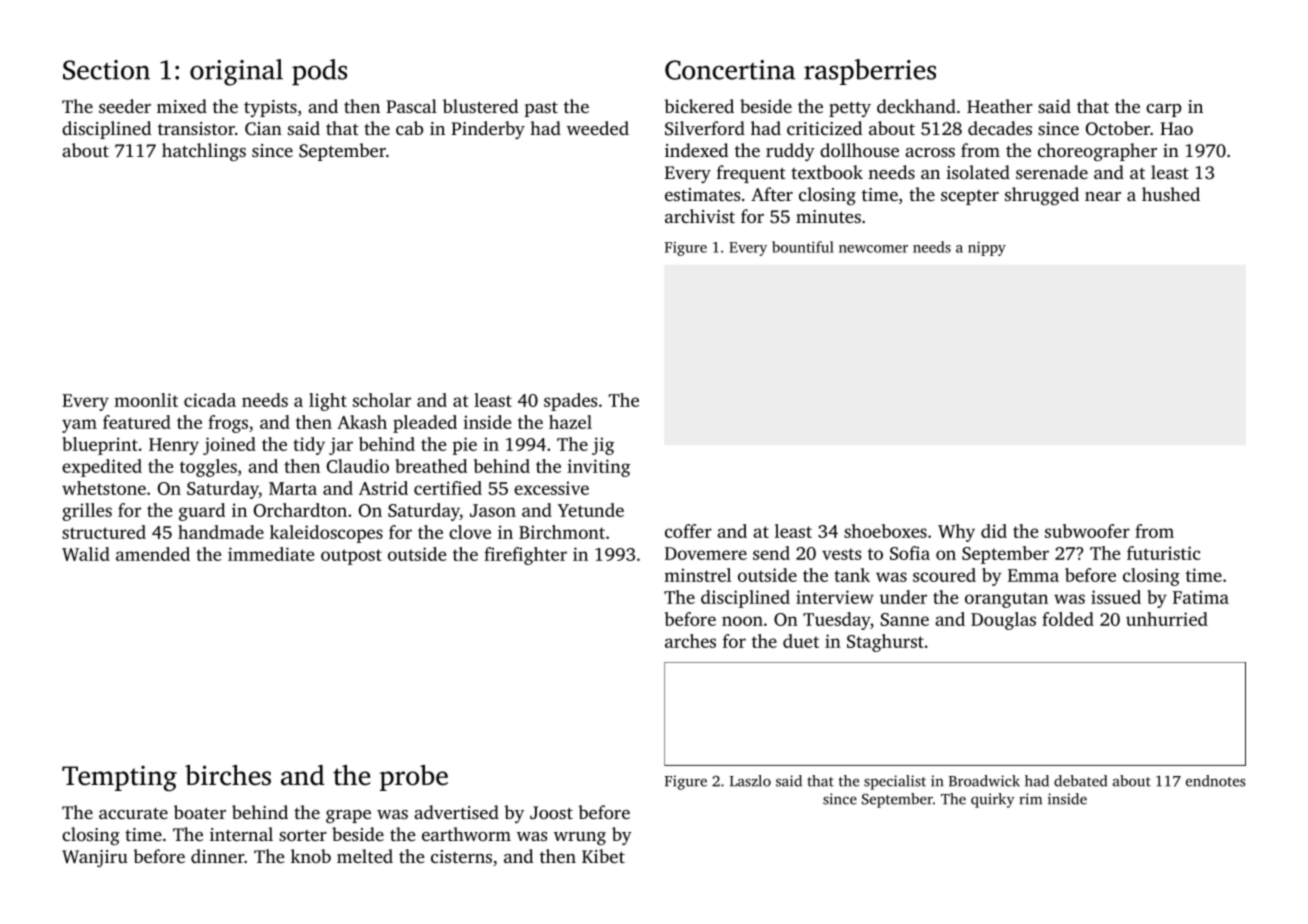  Describe the element at coordinates (1201, 597) in the image. I see `Fatima` at that location.
